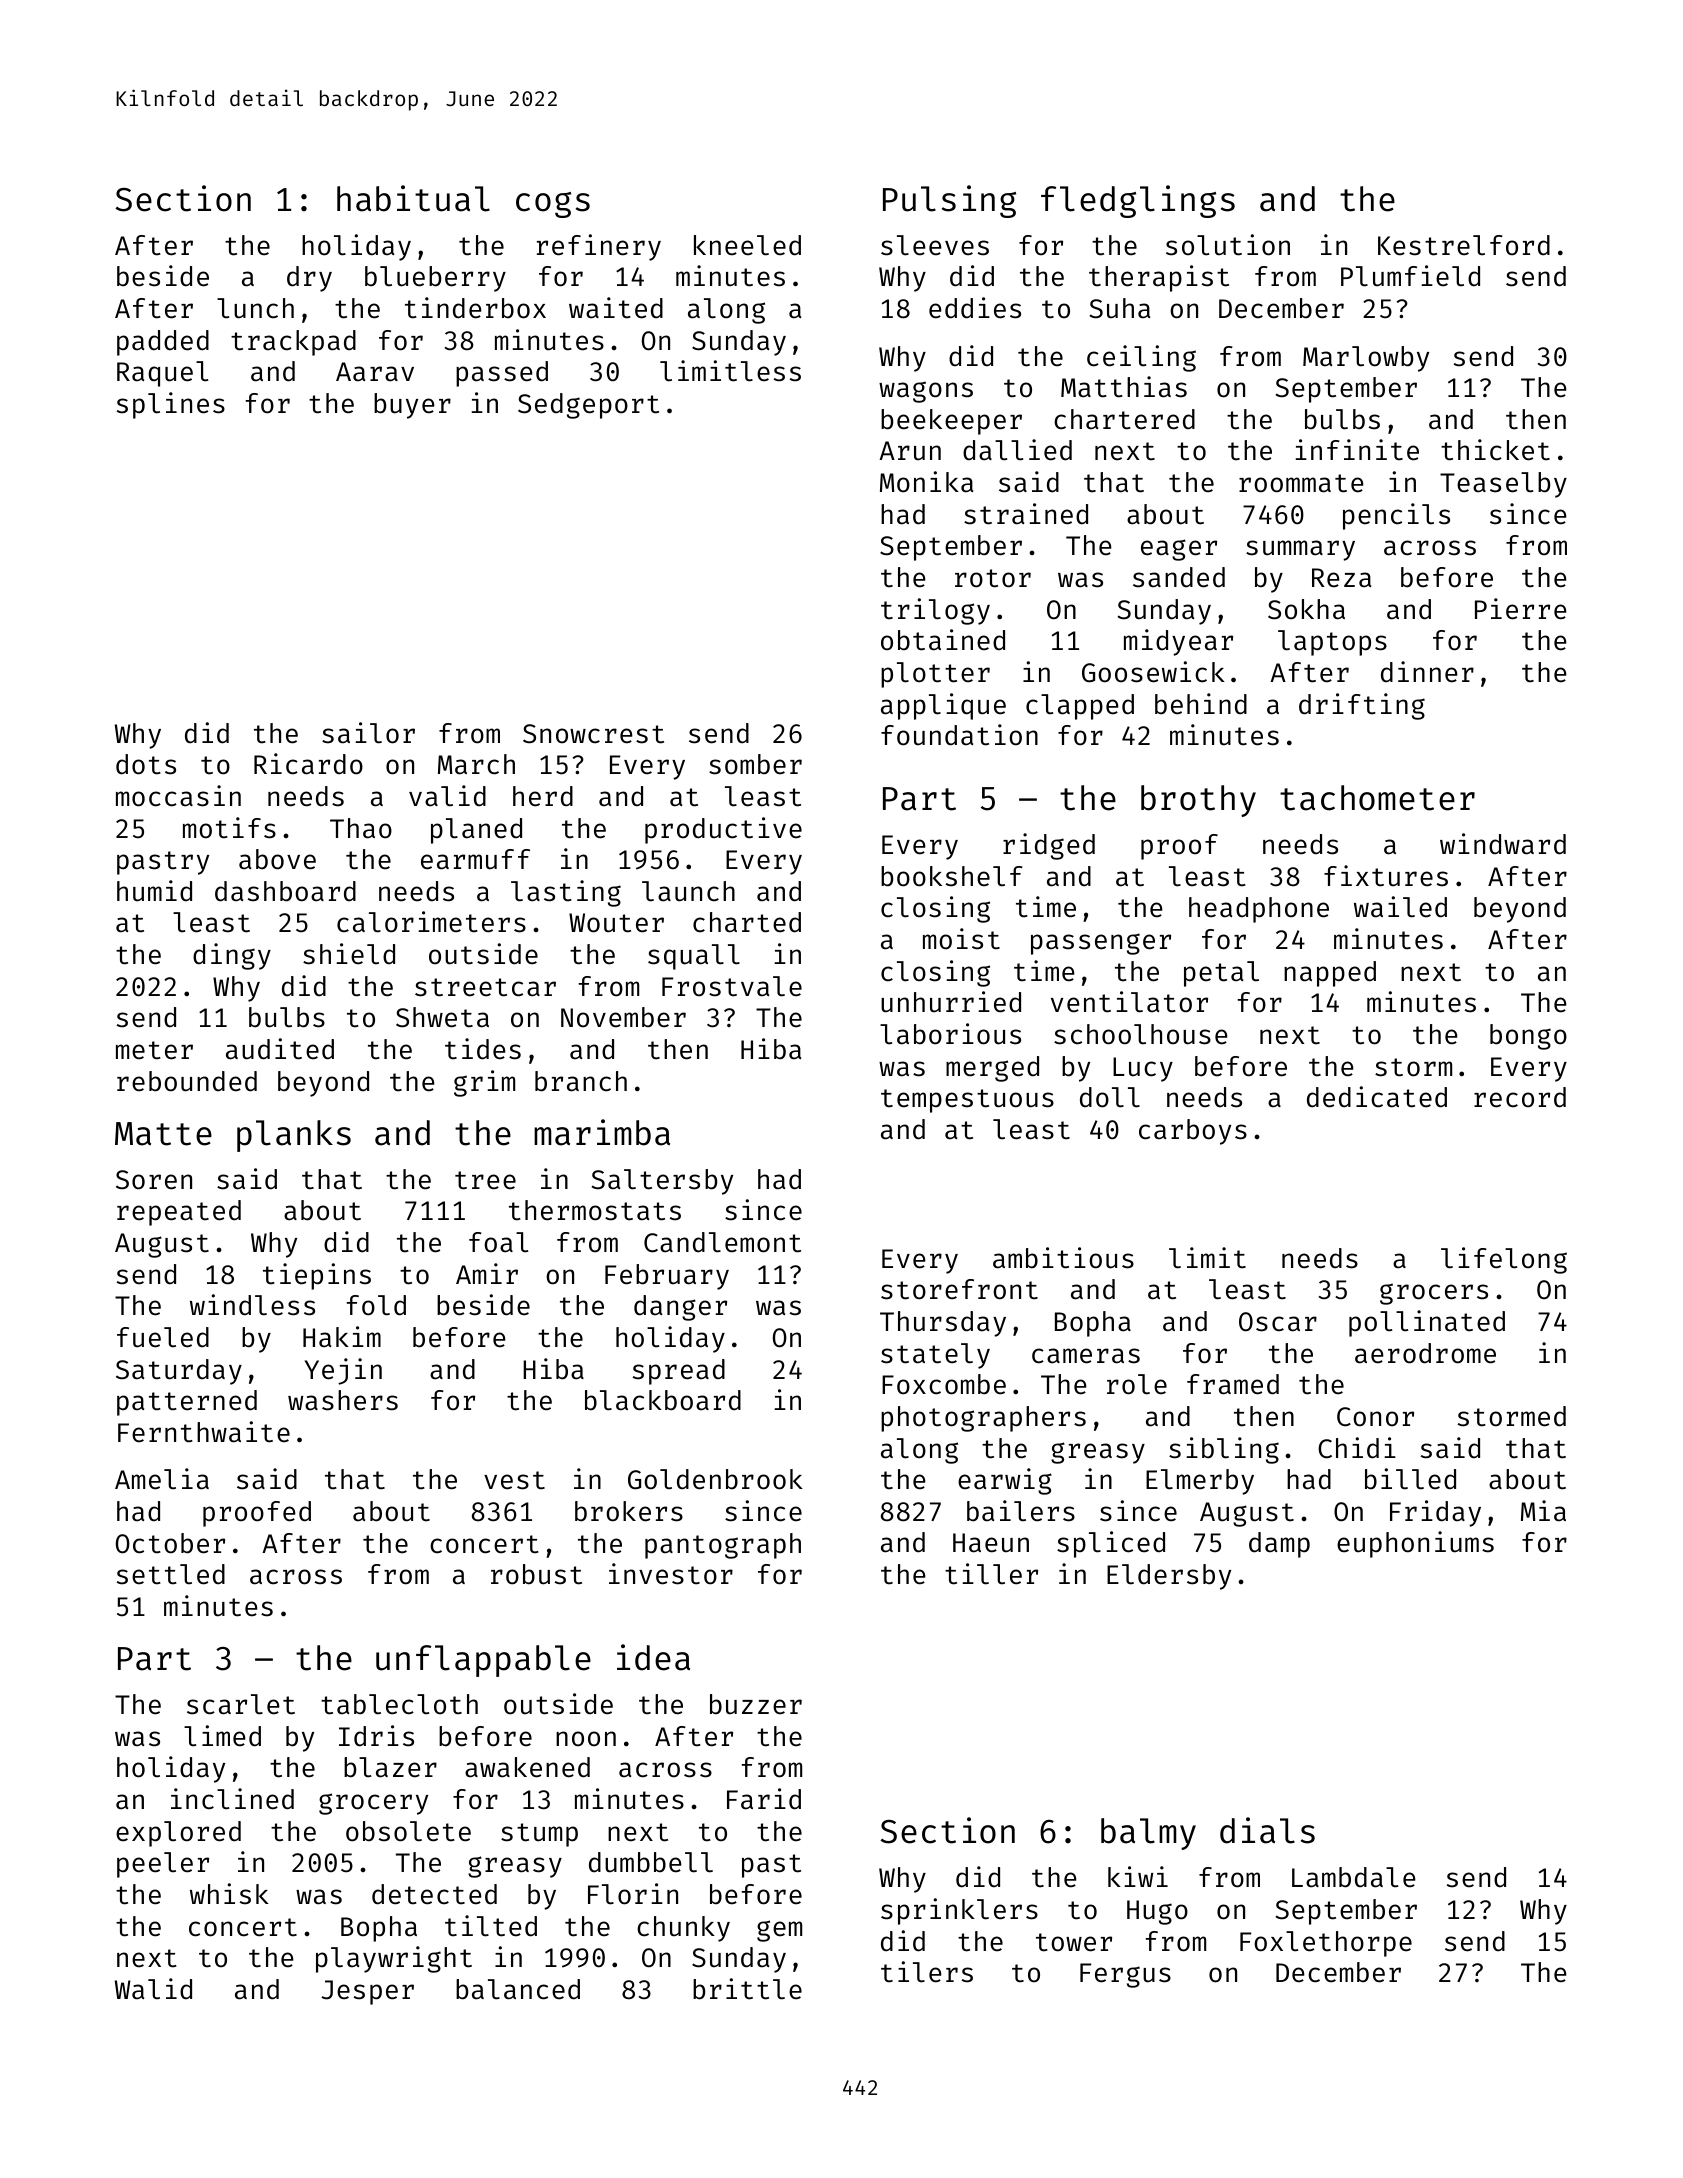 This screenshot has width=1683, height=2178. What do you see at coordinates (368, 733) in the screenshot?
I see `sailor` at bounding box center [368, 733].
